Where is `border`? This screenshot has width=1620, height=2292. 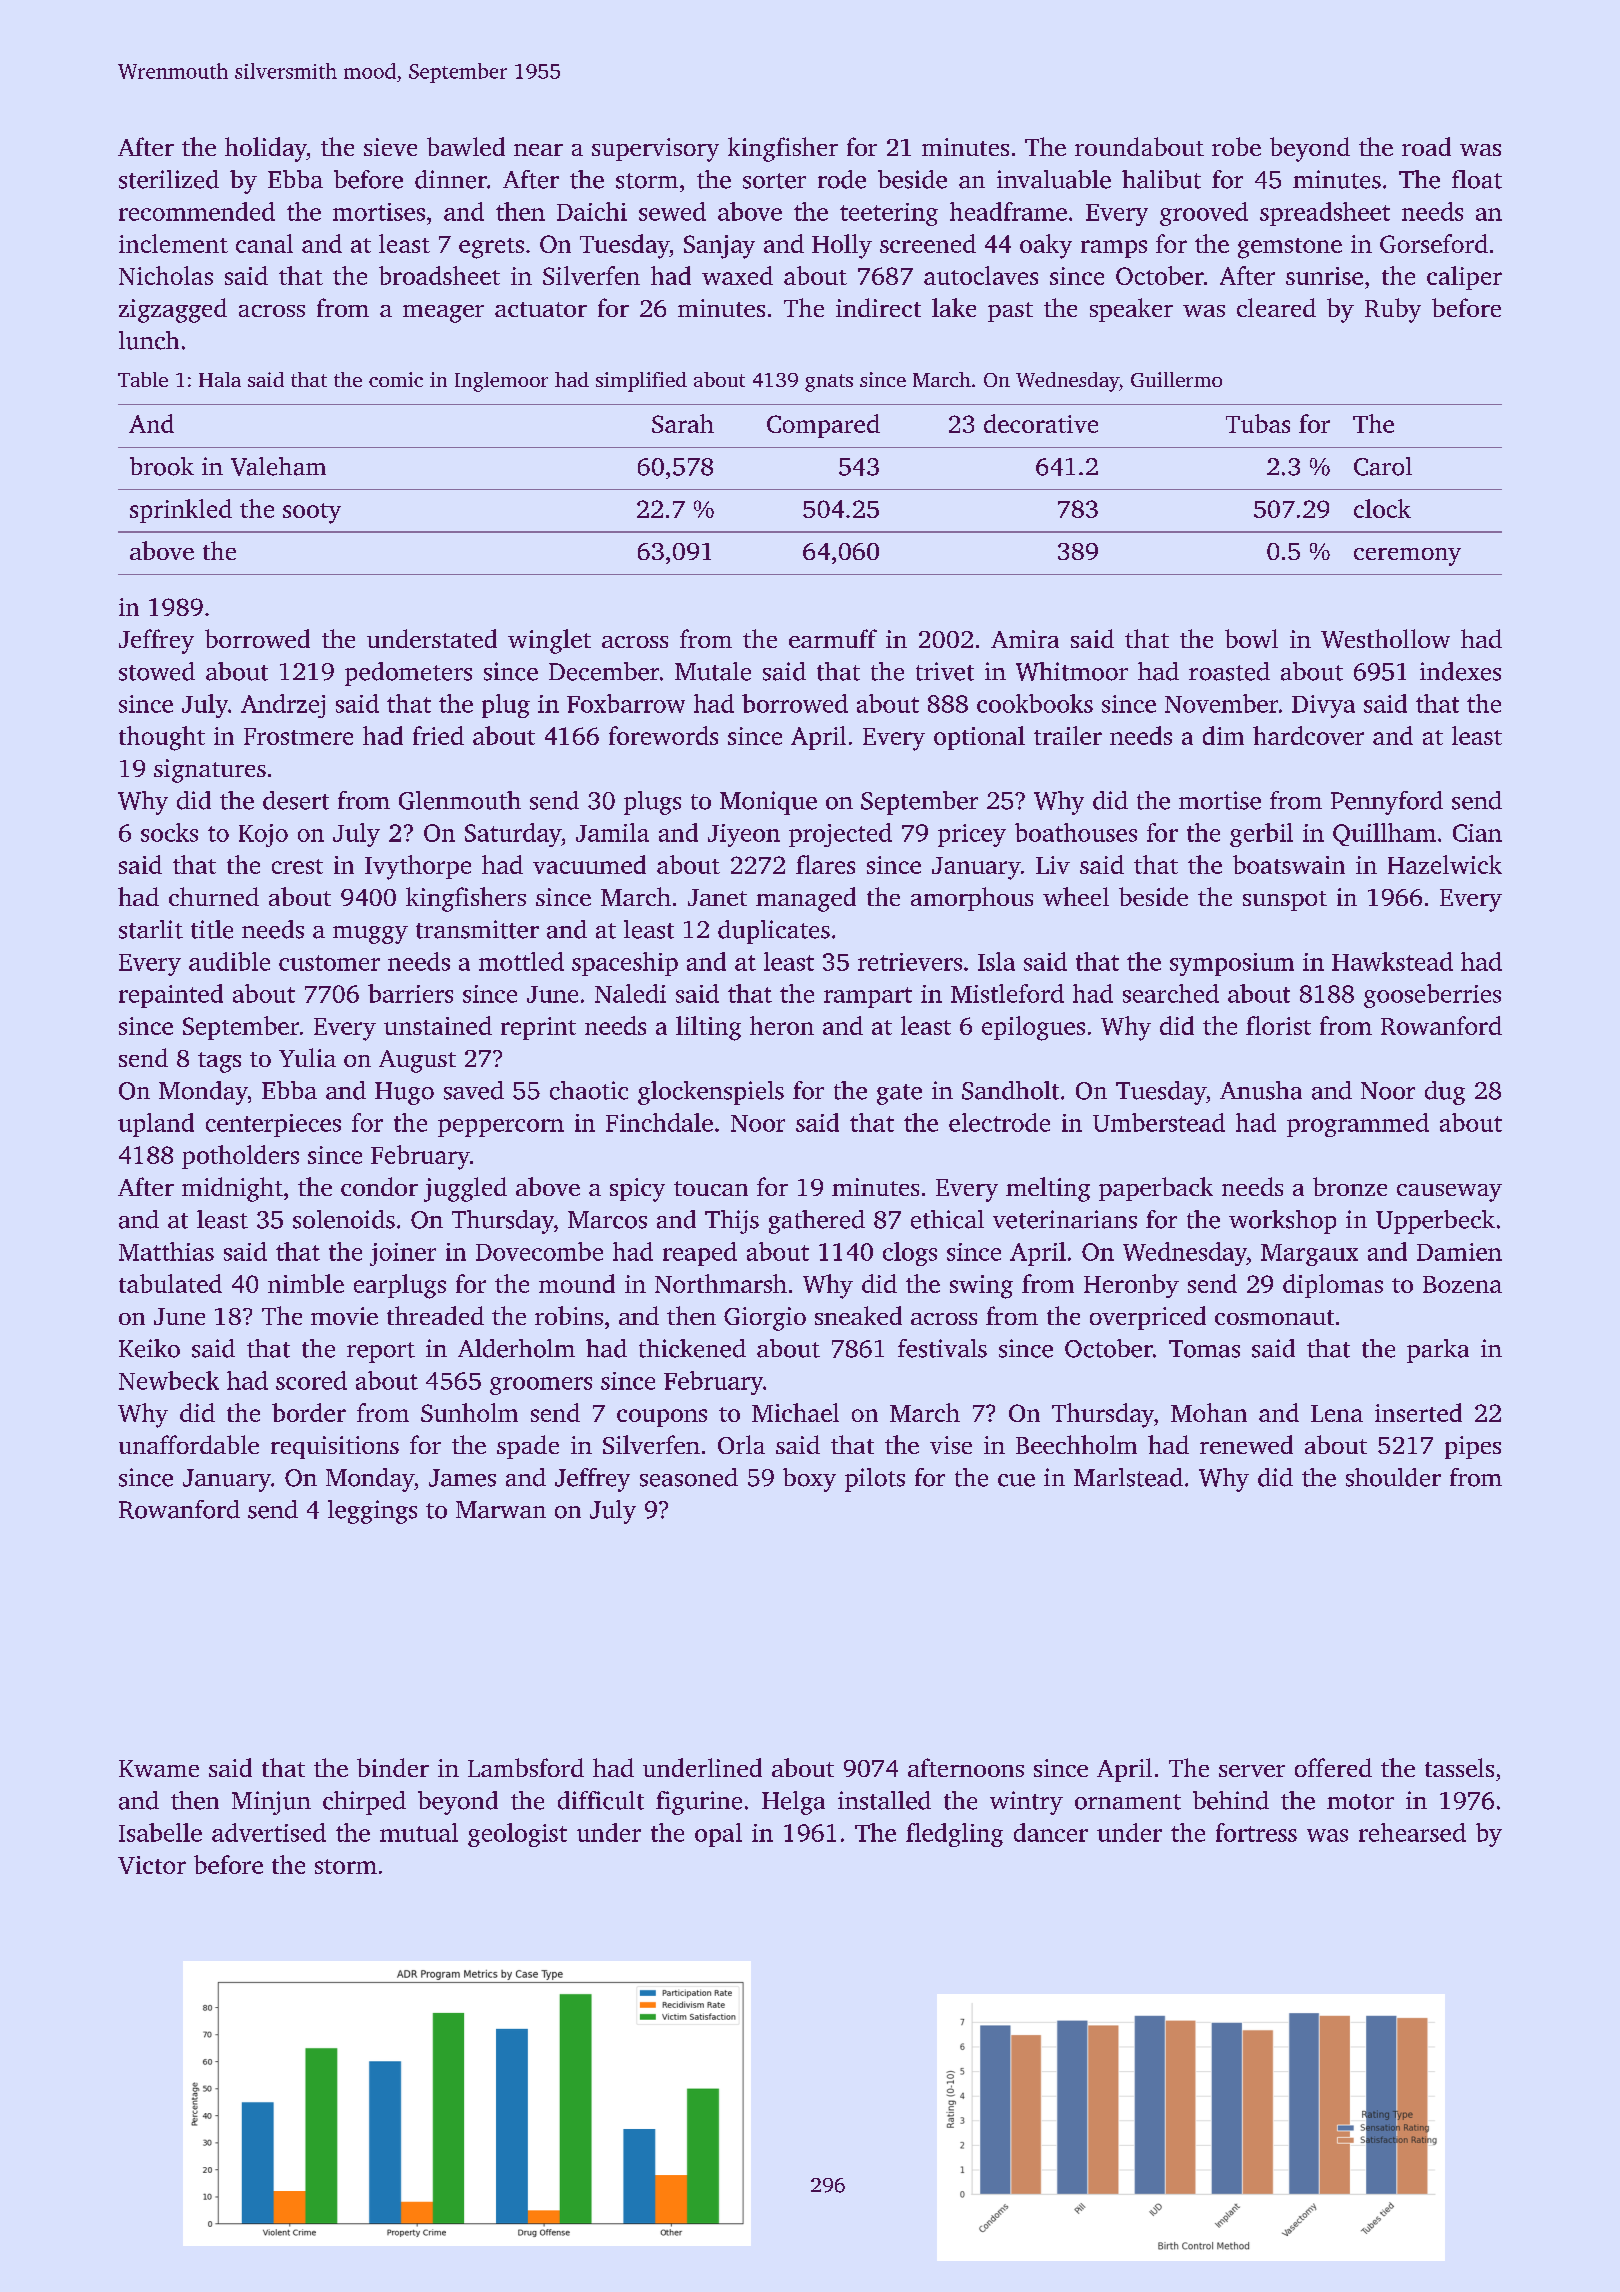 border is located at coordinates (309, 1412).
